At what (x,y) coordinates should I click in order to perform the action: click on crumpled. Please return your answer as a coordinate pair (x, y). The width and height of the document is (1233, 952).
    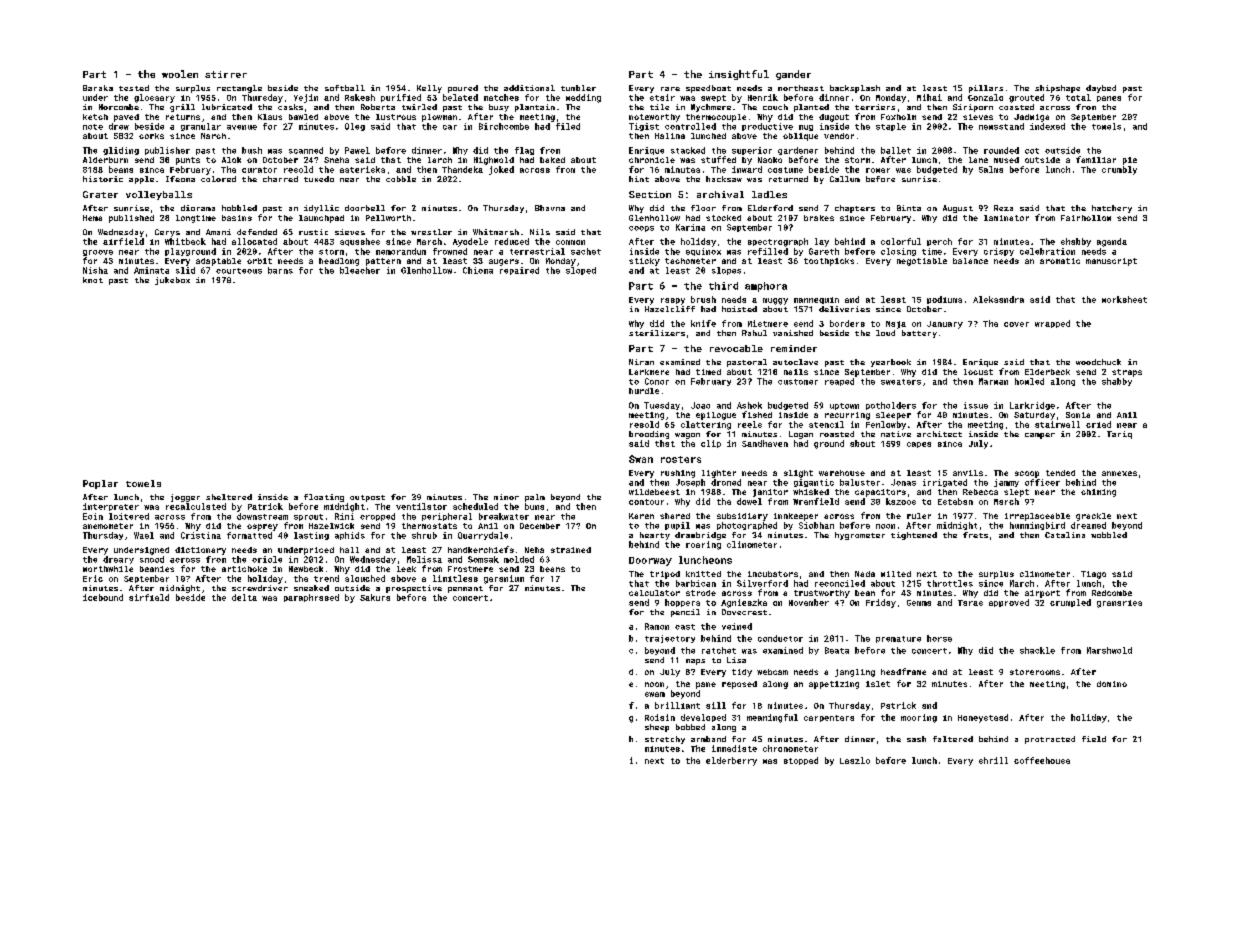
    Looking at the image, I should click on (1070, 603).
